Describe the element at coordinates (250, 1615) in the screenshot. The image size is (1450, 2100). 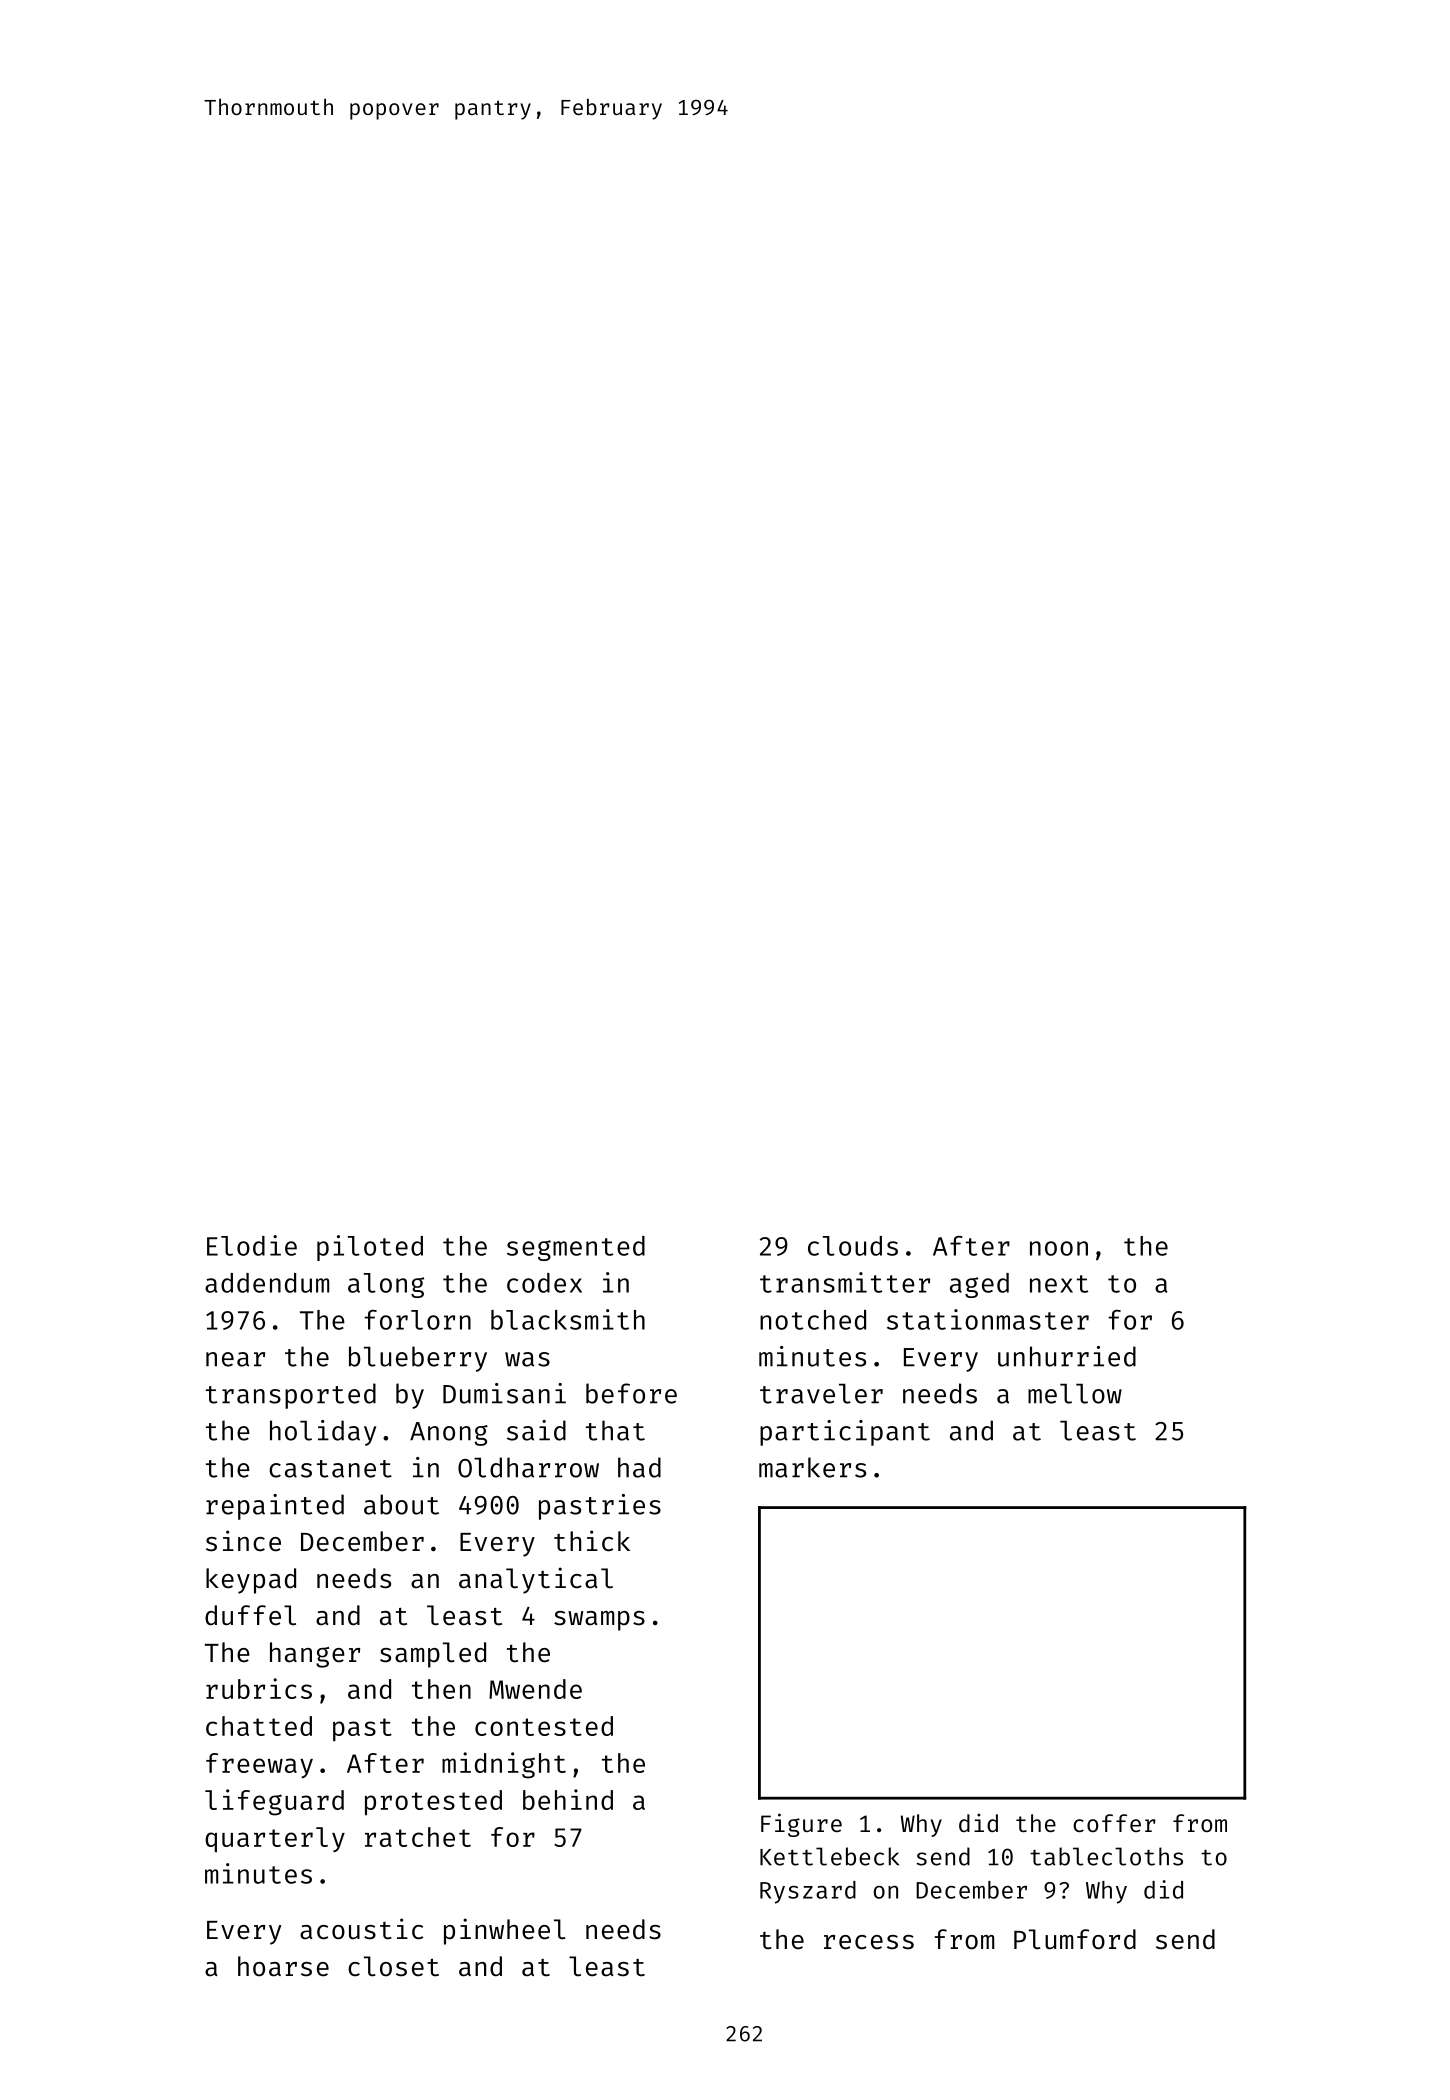
I see `duffel` at that location.
